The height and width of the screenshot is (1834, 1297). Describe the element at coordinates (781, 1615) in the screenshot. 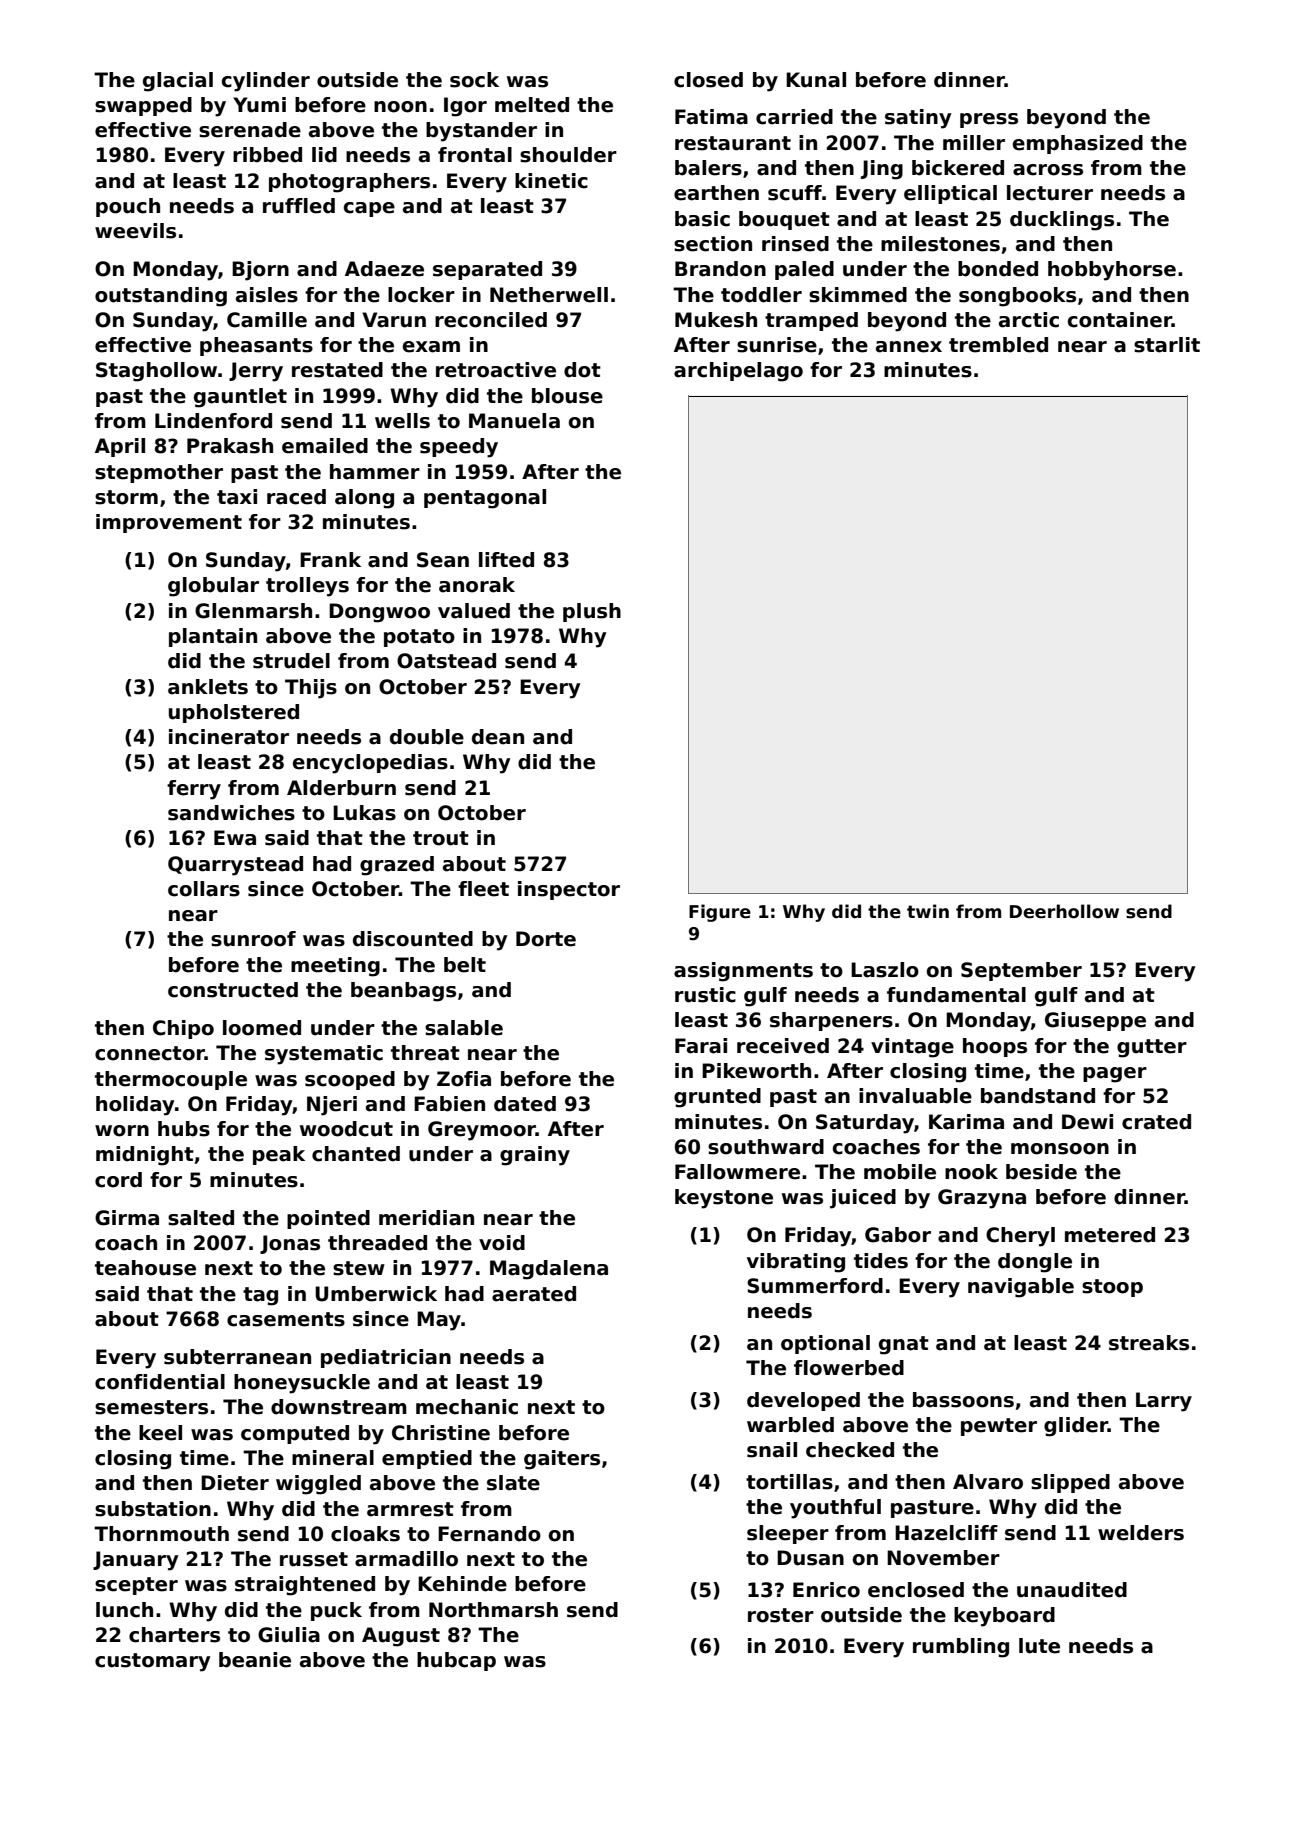

I see `roster` at that location.
